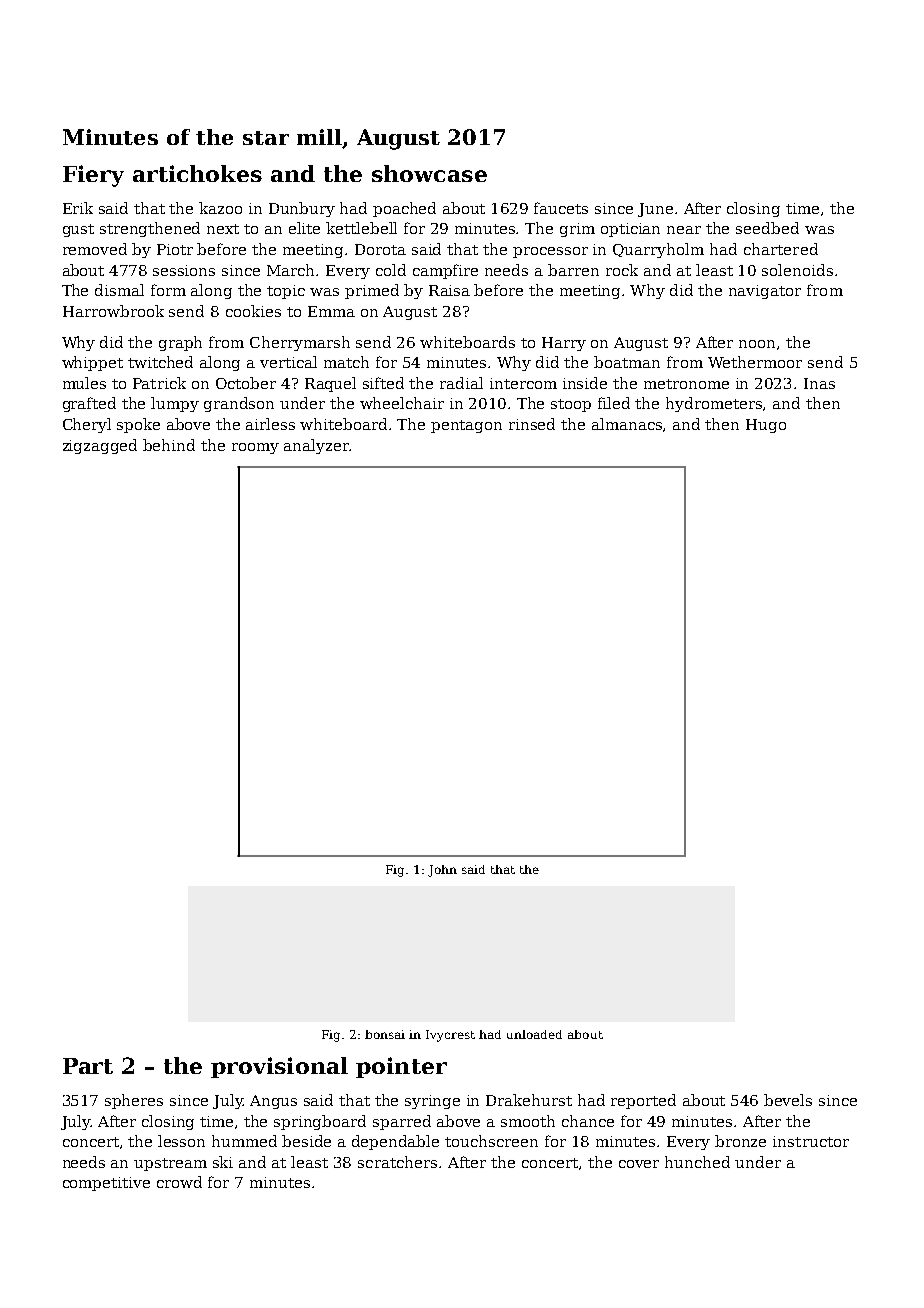 The width and height of the screenshot is (924, 1308). What do you see at coordinates (255, 448) in the screenshot?
I see `roomy` at bounding box center [255, 448].
